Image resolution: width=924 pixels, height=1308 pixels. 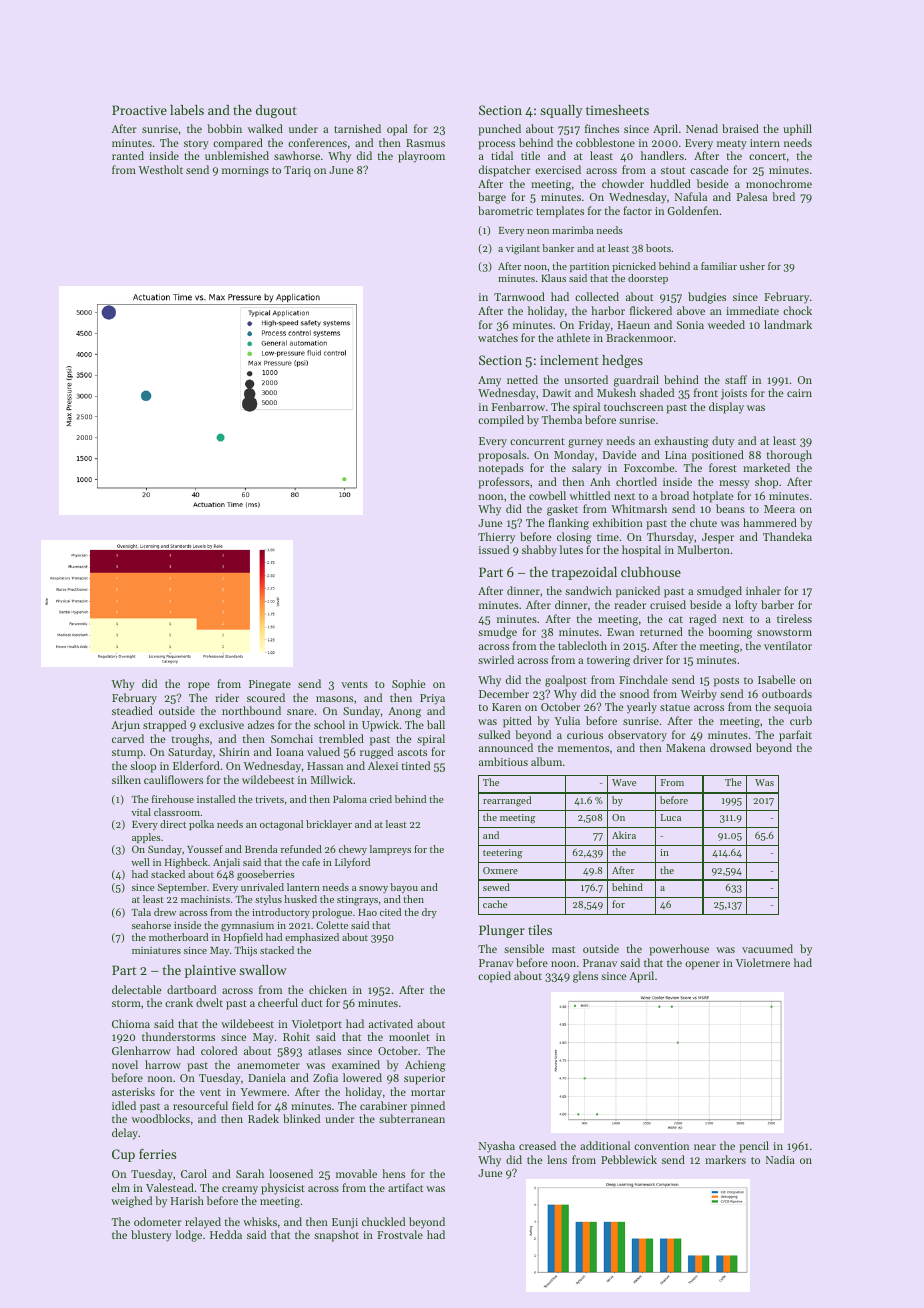 I want to click on story, so click(x=196, y=145).
